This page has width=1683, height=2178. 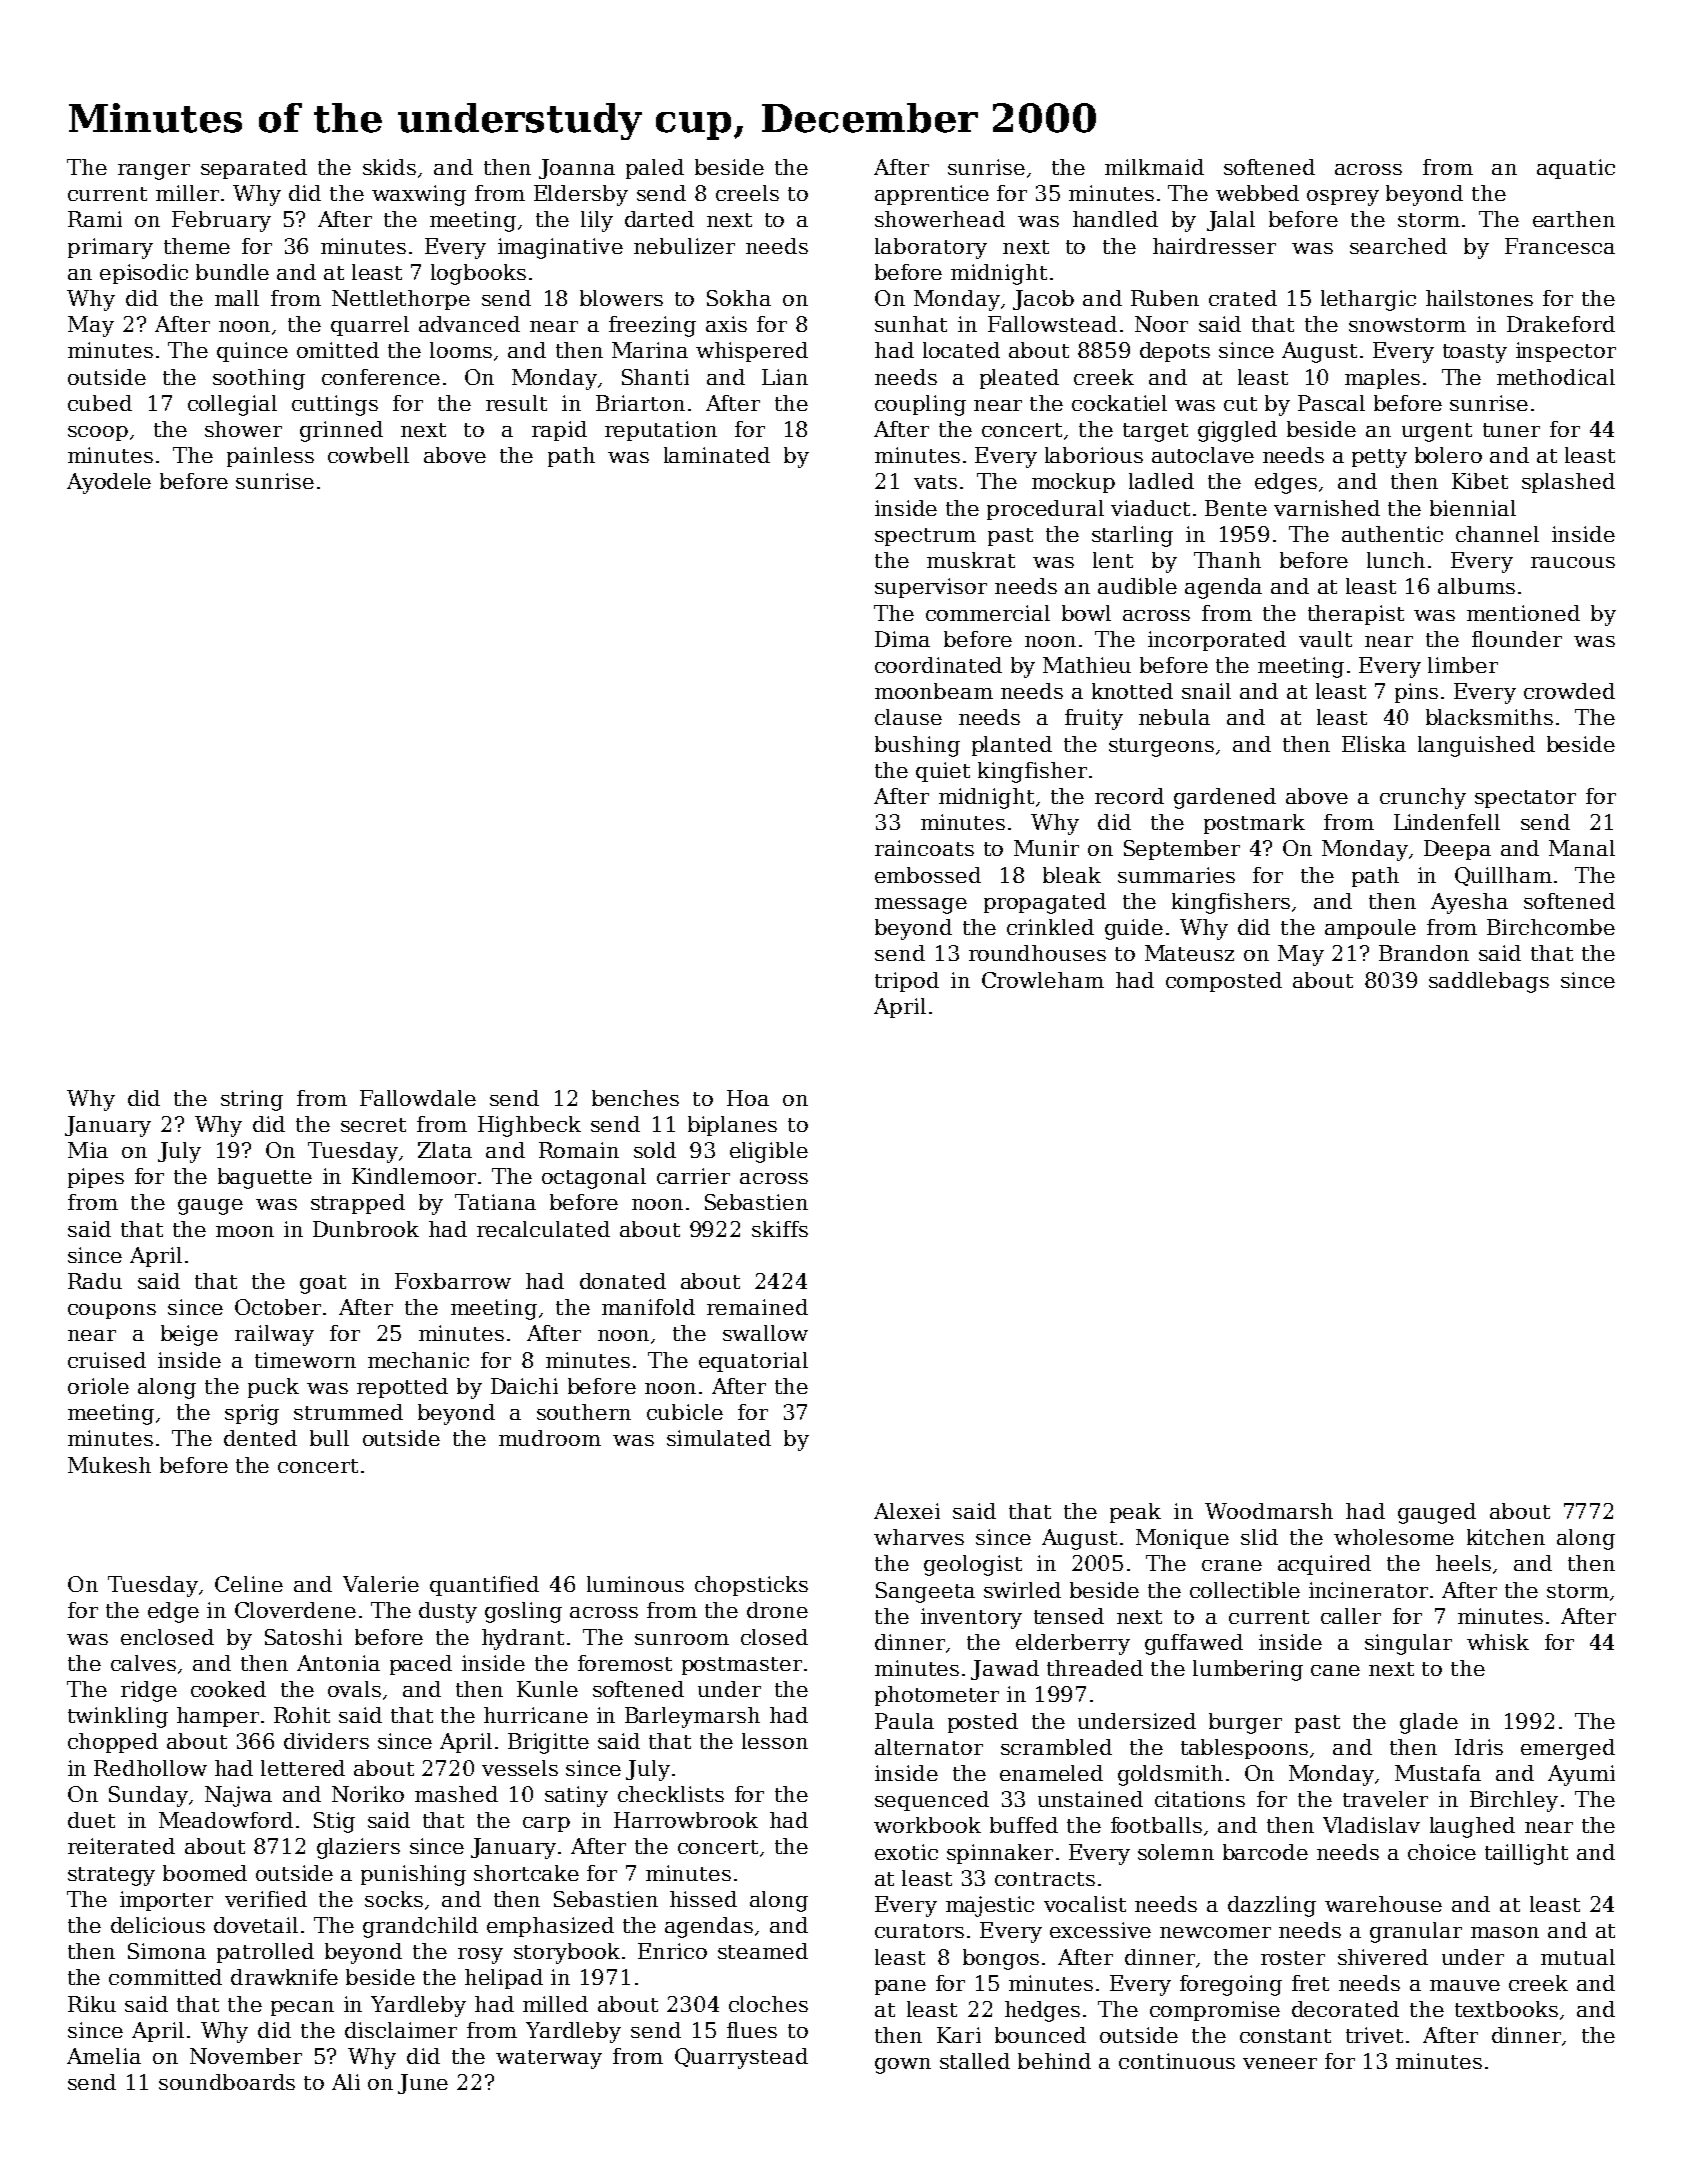 I want to click on Francesca, so click(x=1560, y=246).
